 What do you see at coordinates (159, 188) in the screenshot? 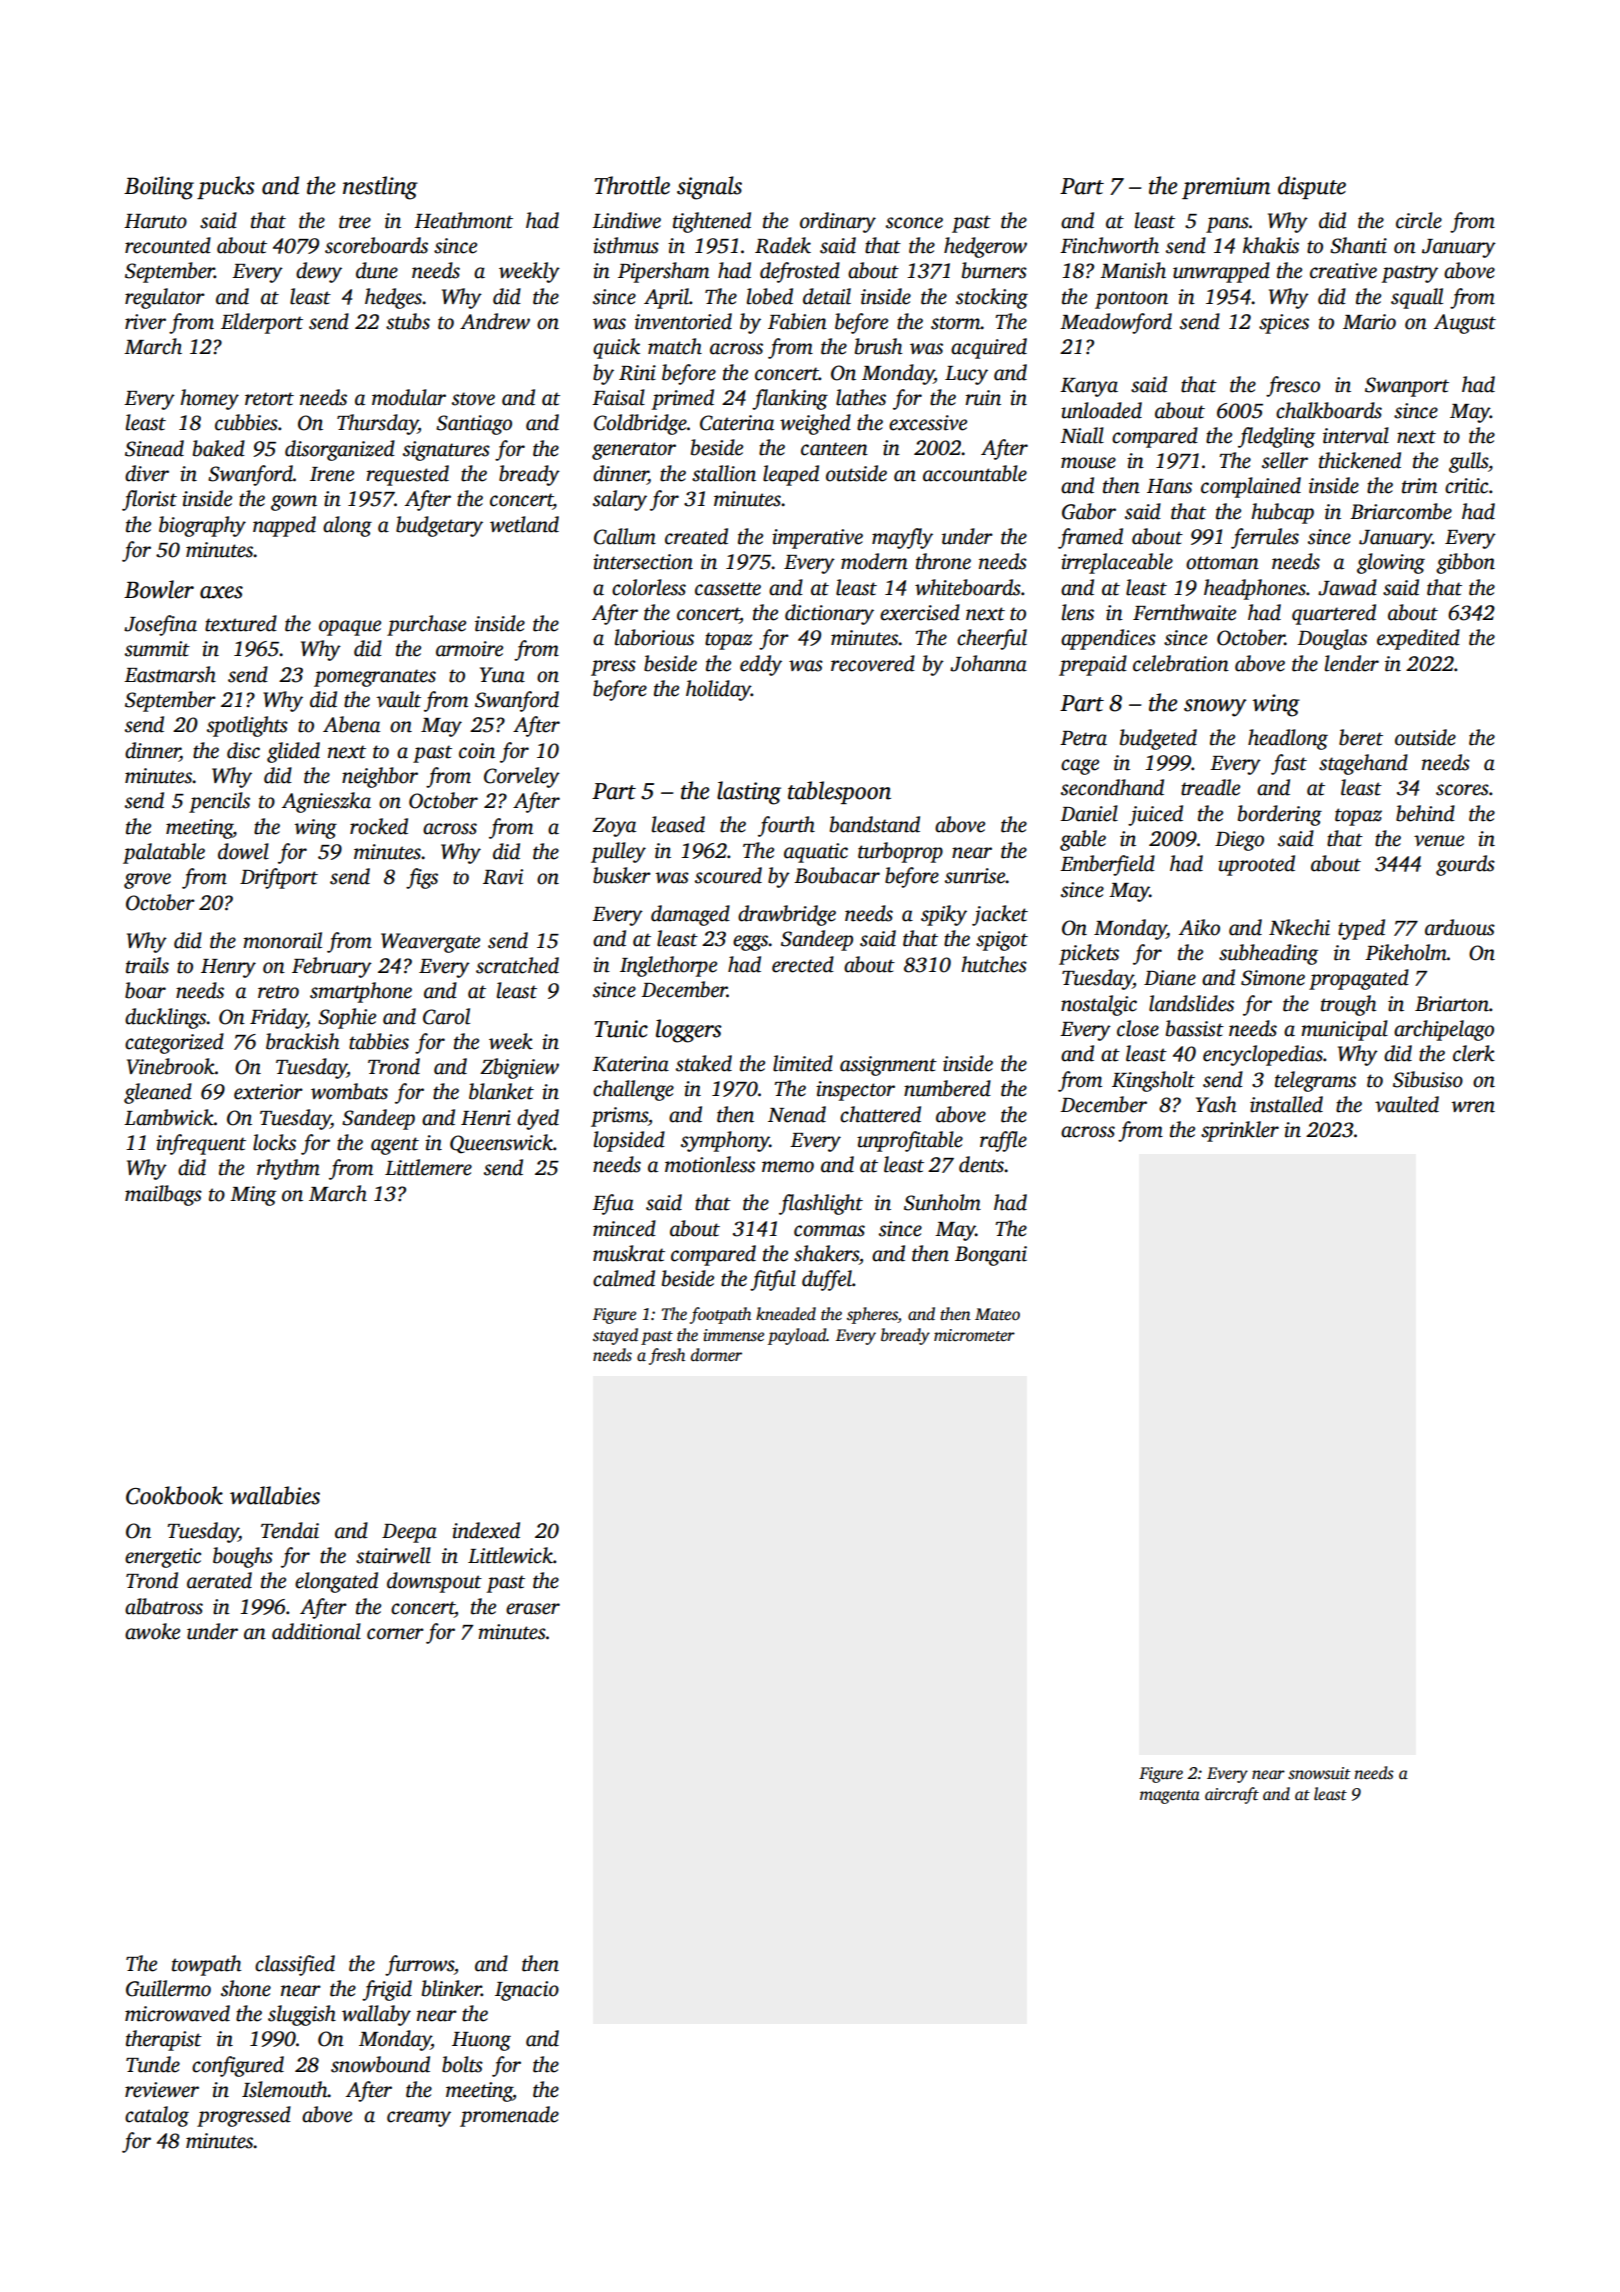
I see `Boiling` at bounding box center [159, 188].
